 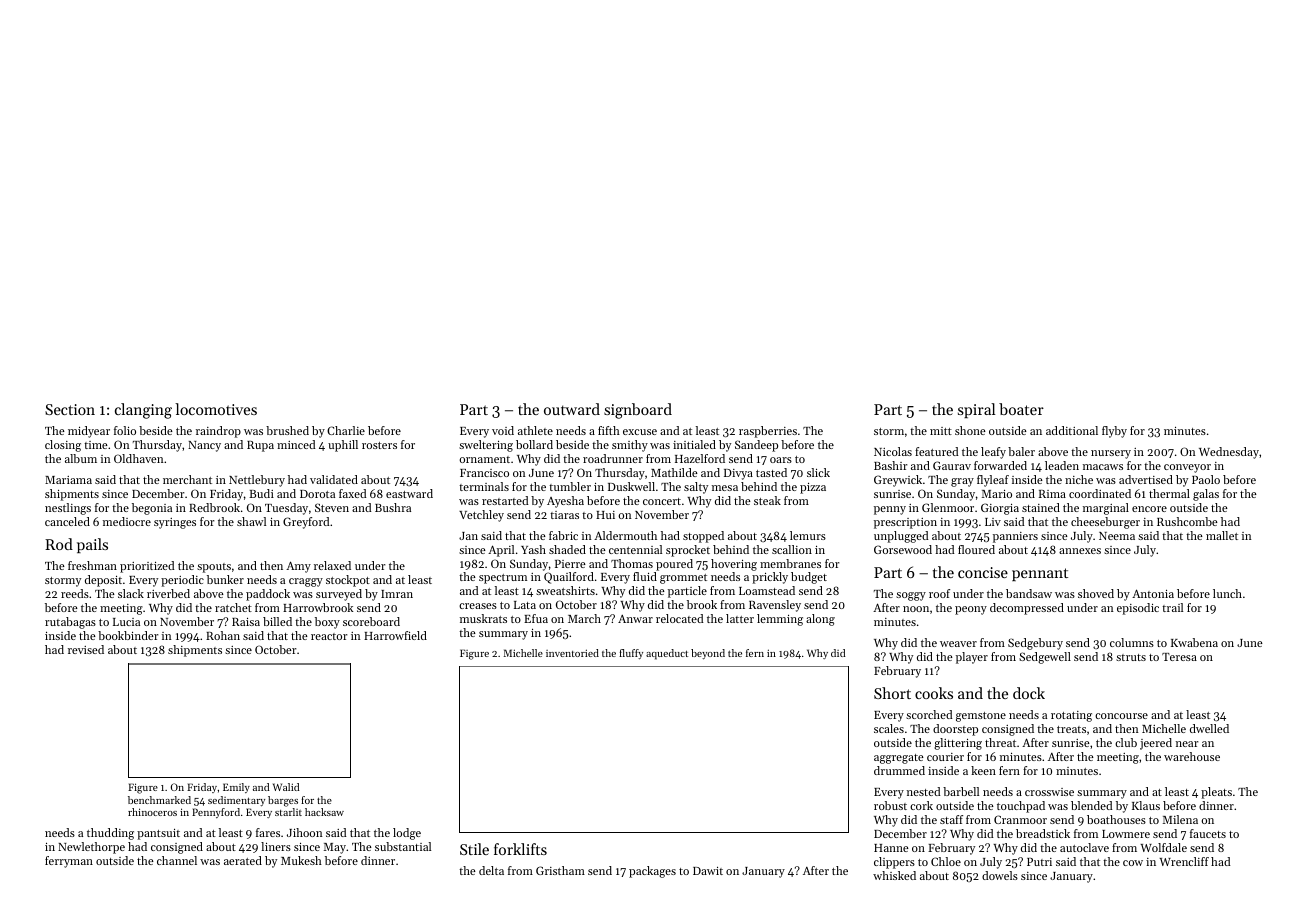 What do you see at coordinates (738, 474) in the image?
I see `Divya` at bounding box center [738, 474].
